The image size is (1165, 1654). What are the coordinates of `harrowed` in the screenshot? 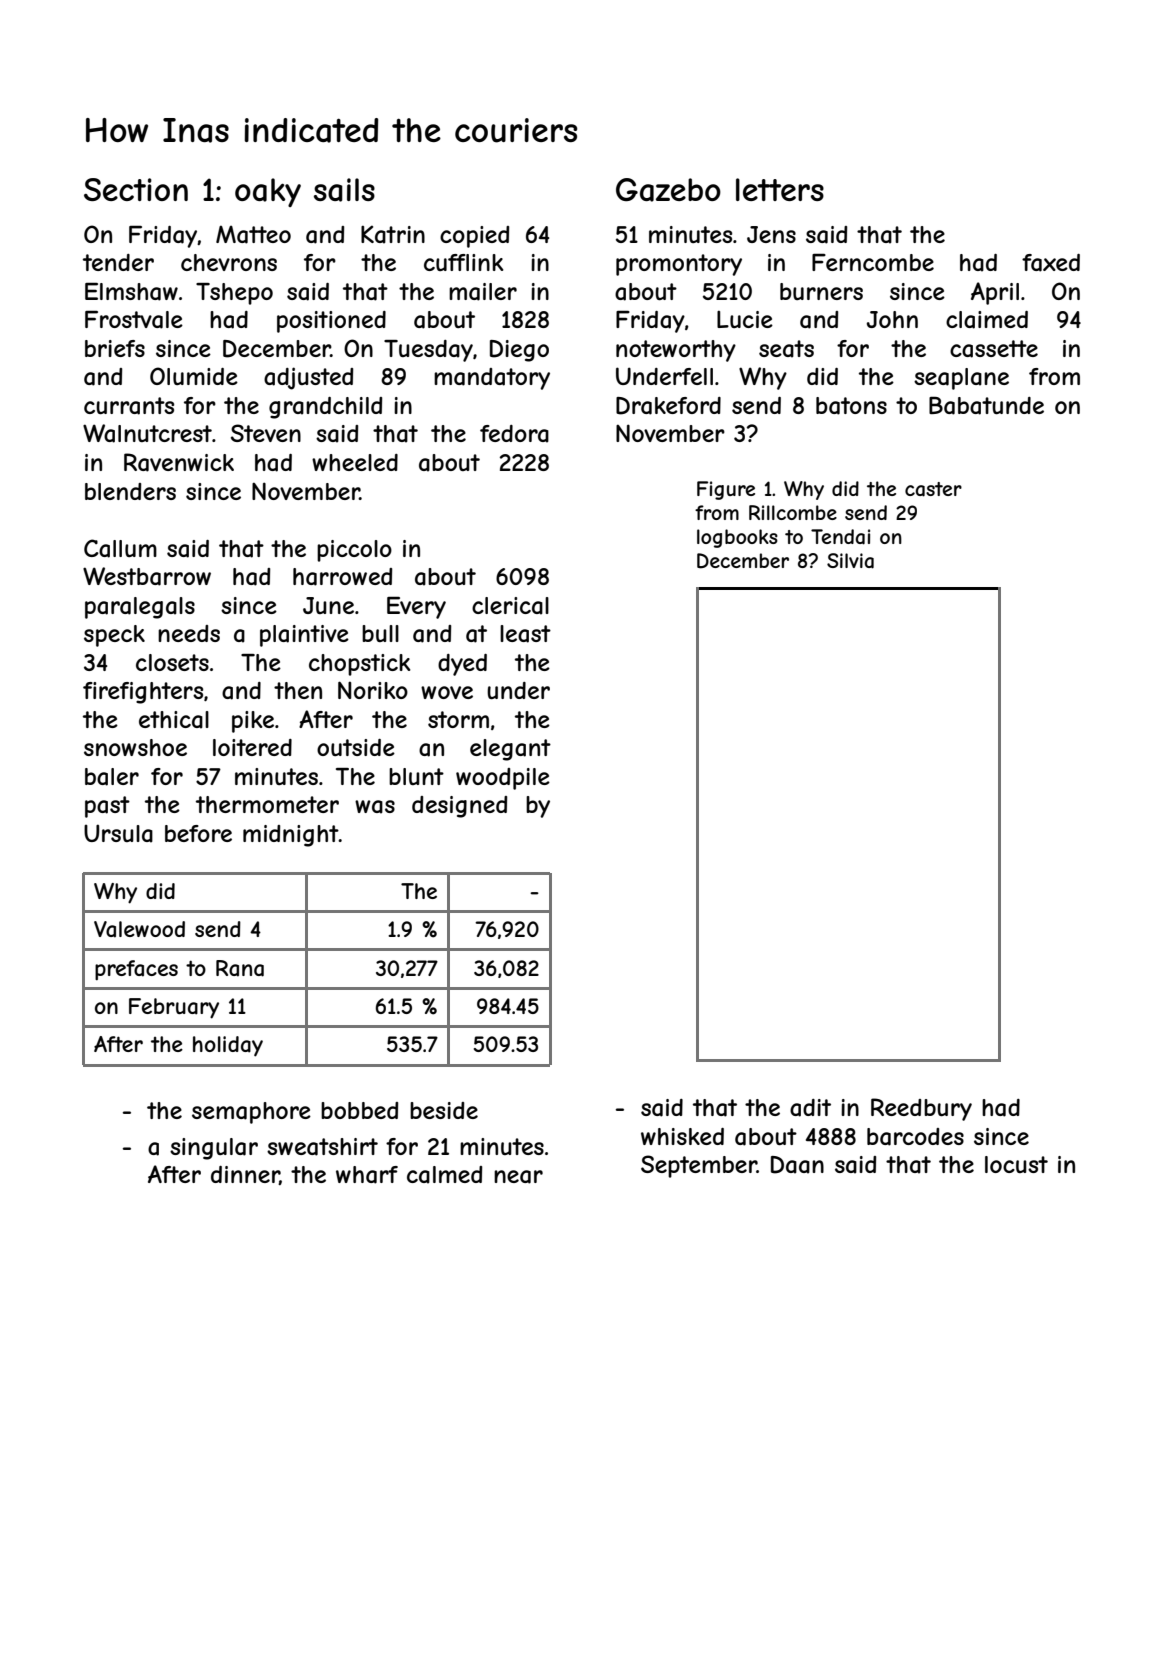 It's located at (342, 577).
